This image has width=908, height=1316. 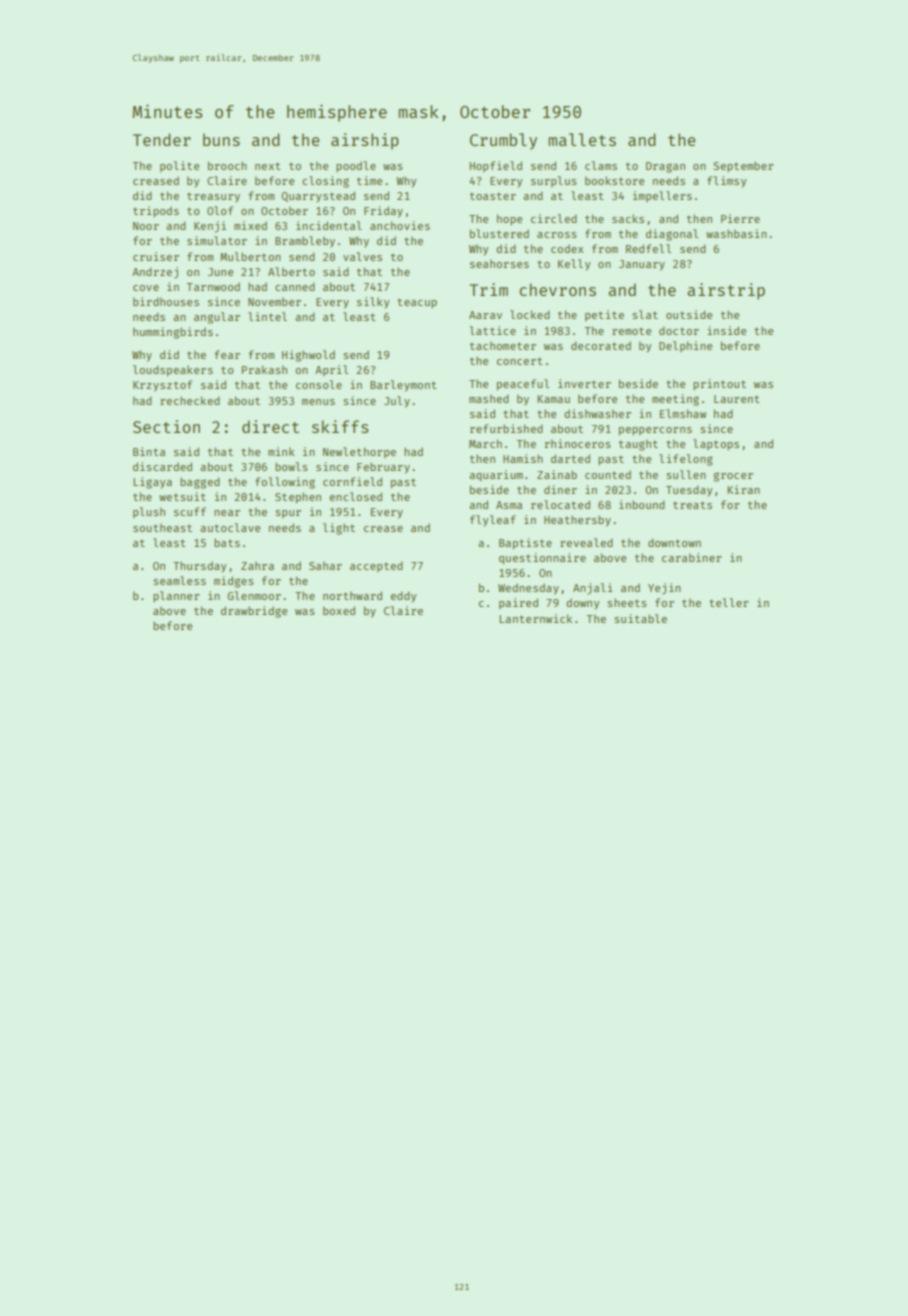 What do you see at coordinates (162, 139) in the image?
I see `Tender` at bounding box center [162, 139].
